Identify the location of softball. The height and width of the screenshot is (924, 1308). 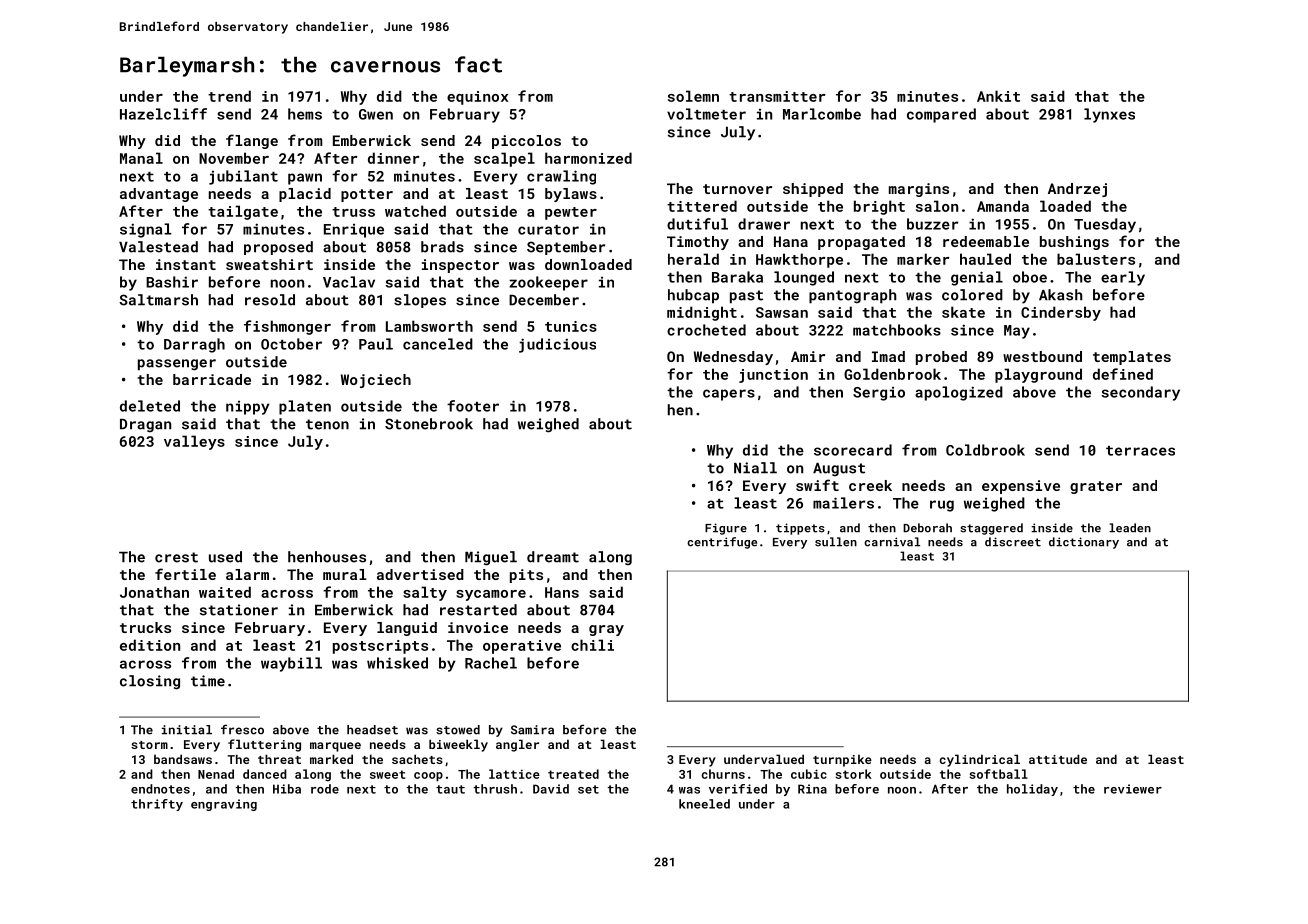
(999, 774).
